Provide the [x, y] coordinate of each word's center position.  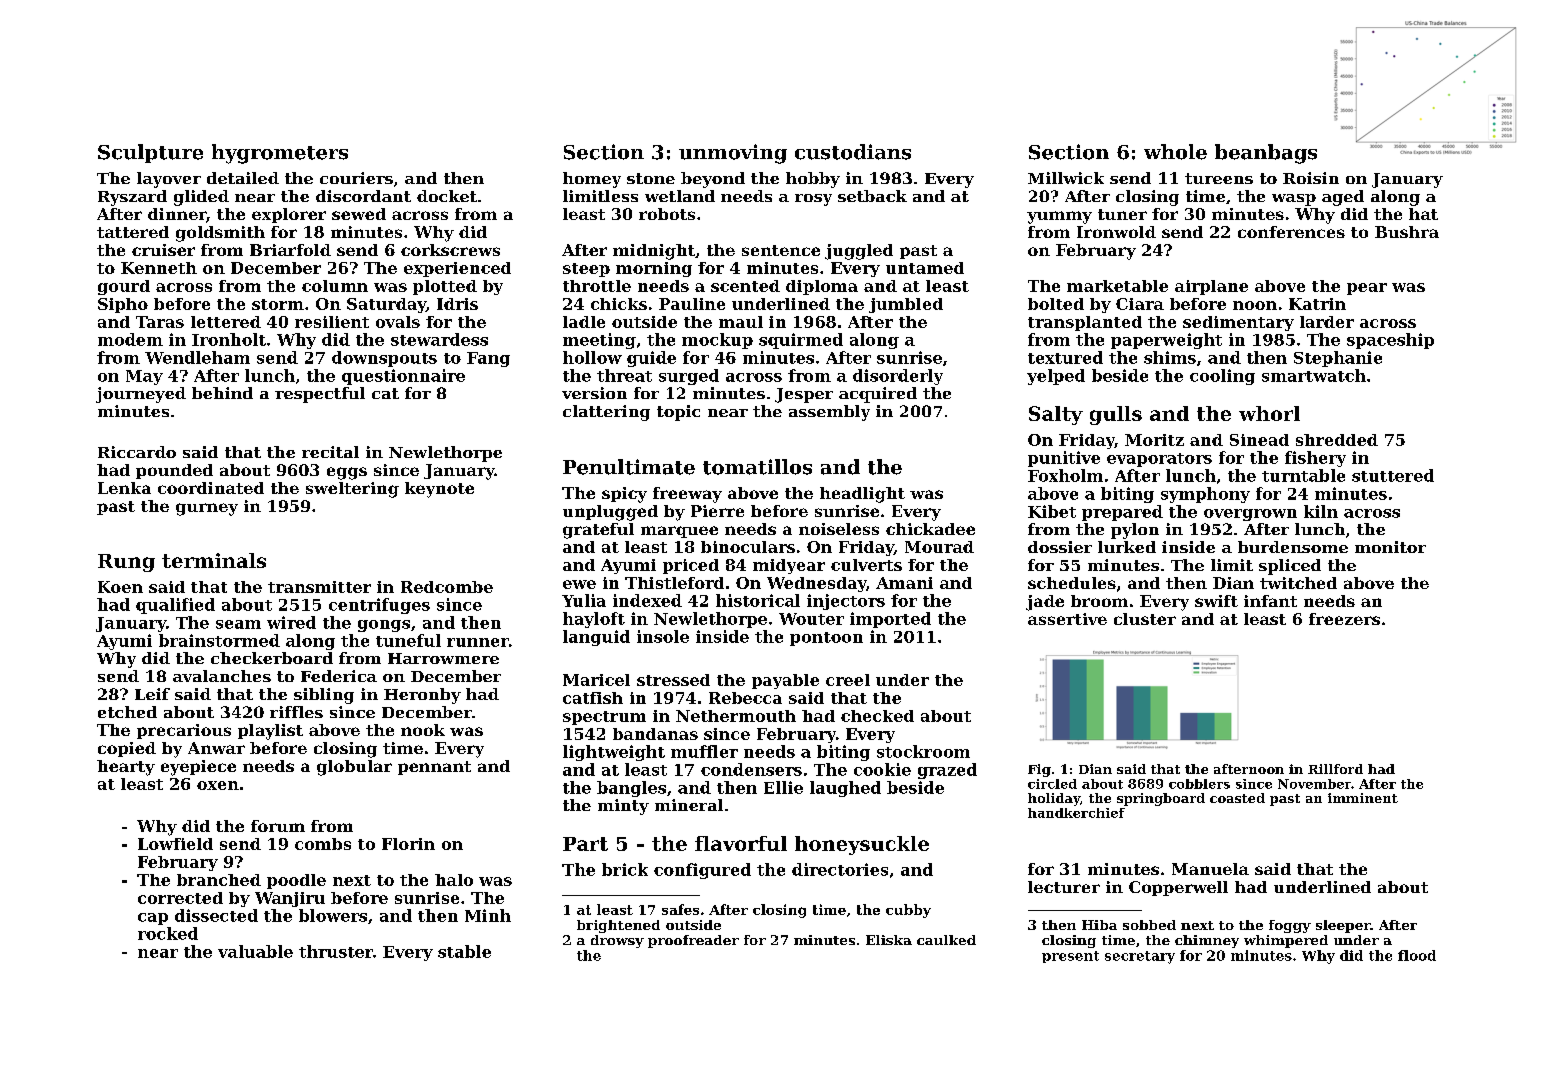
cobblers [1199, 784]
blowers [333, 915]
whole [1175, 152]
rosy [813, 200]
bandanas [655, 734]
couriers [356, 178]
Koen [120, 587]
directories [840, 869]
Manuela [1210, 869]
